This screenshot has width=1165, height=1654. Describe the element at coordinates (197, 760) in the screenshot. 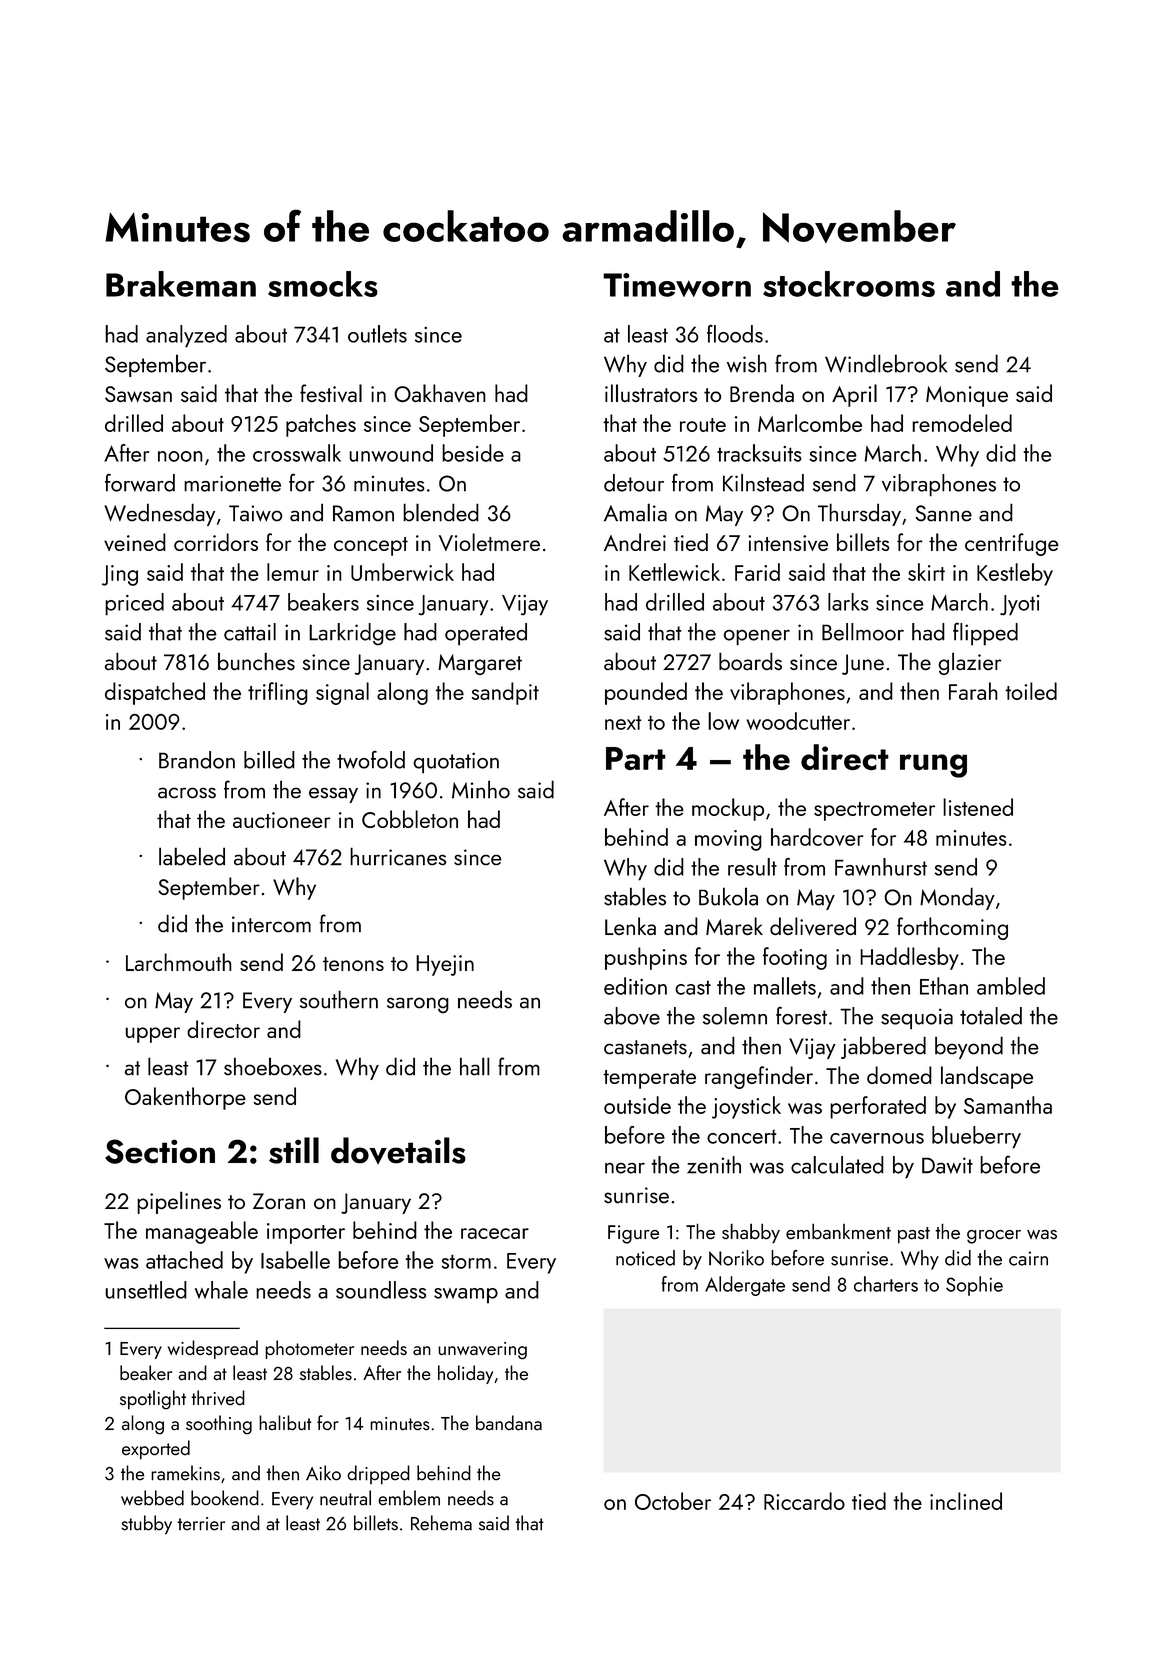

I see `Brandon` at that location.
